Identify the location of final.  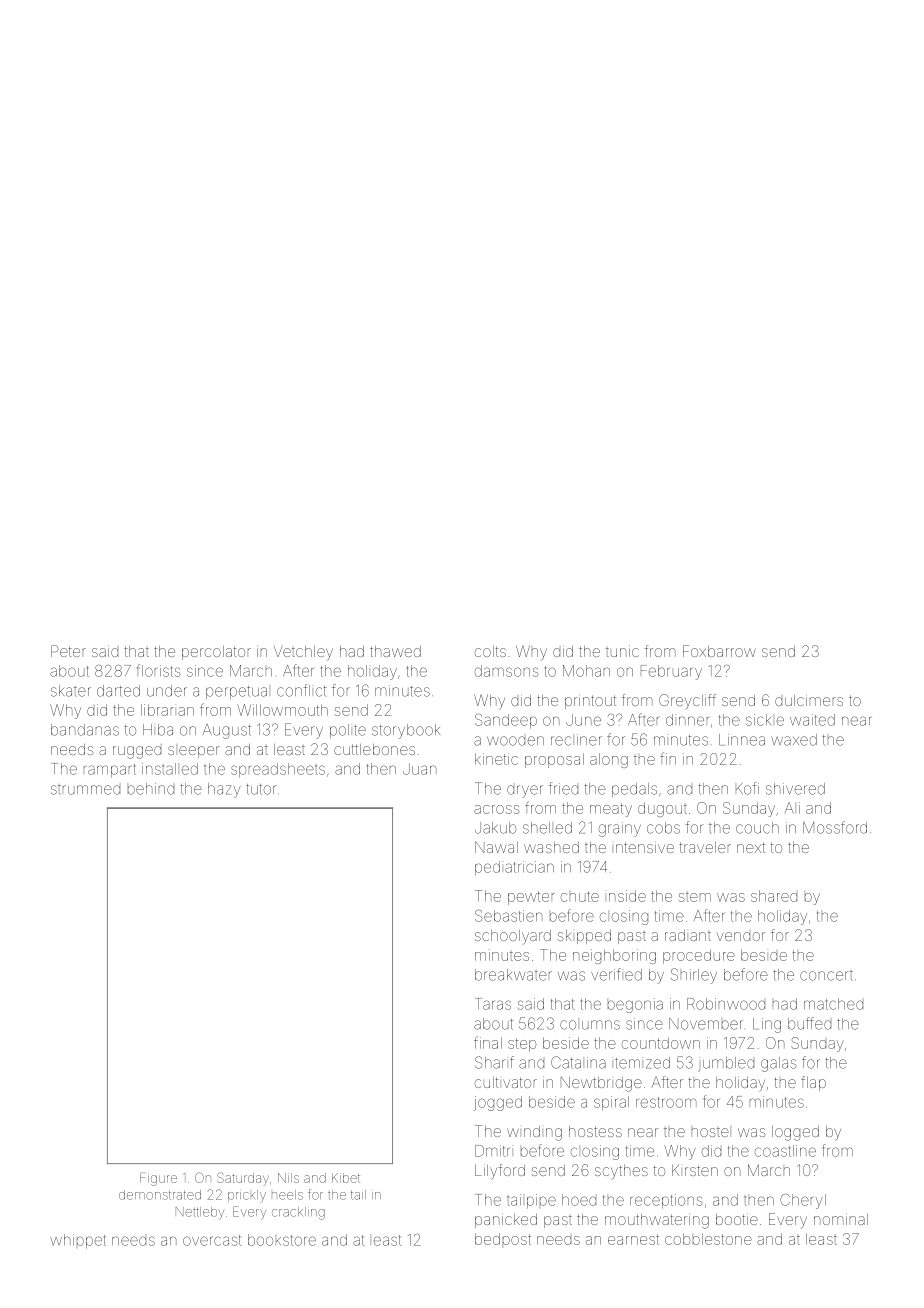
(488, 1042).
